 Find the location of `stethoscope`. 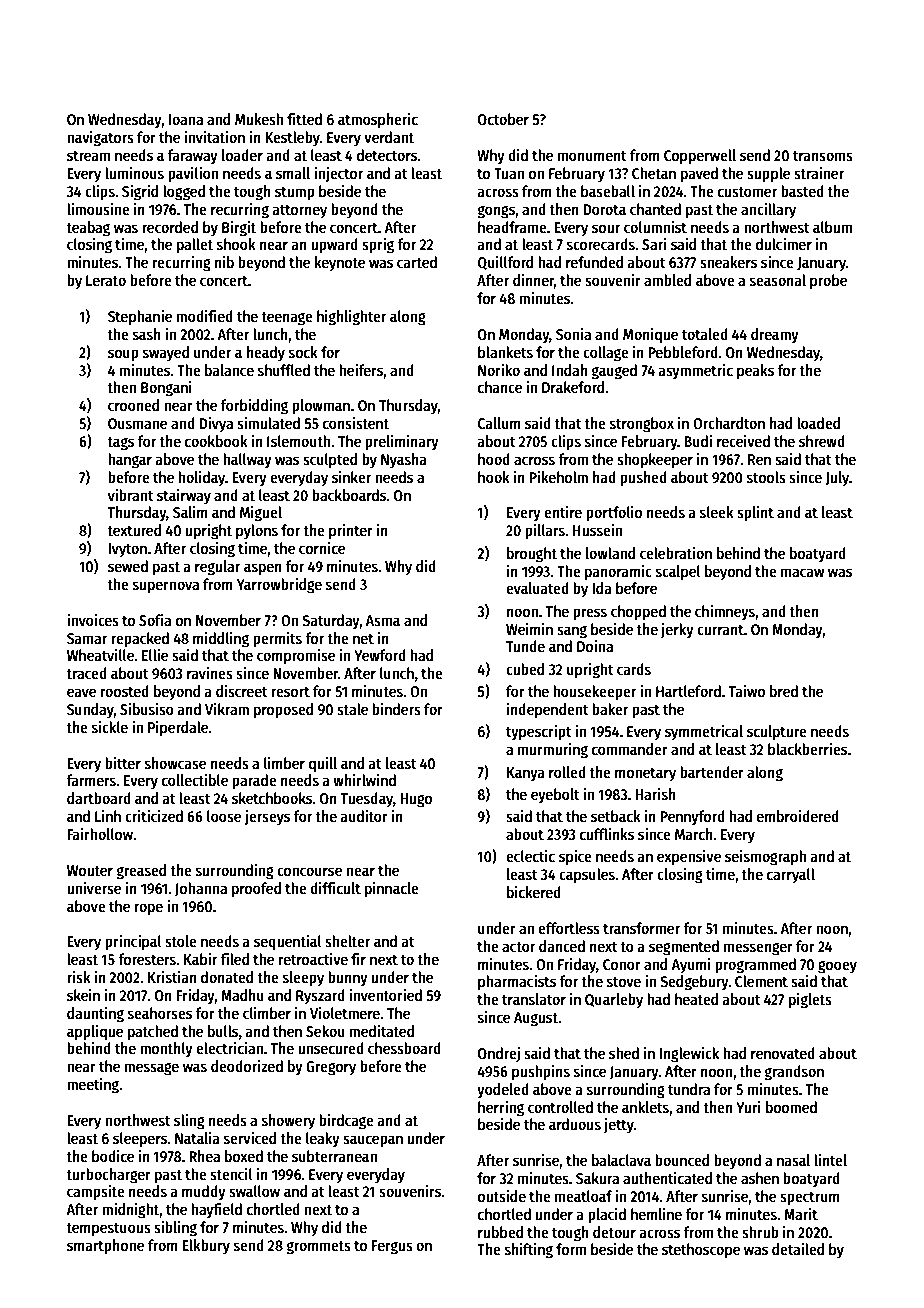

stethoscope is located at coordinates (701, 1251).
